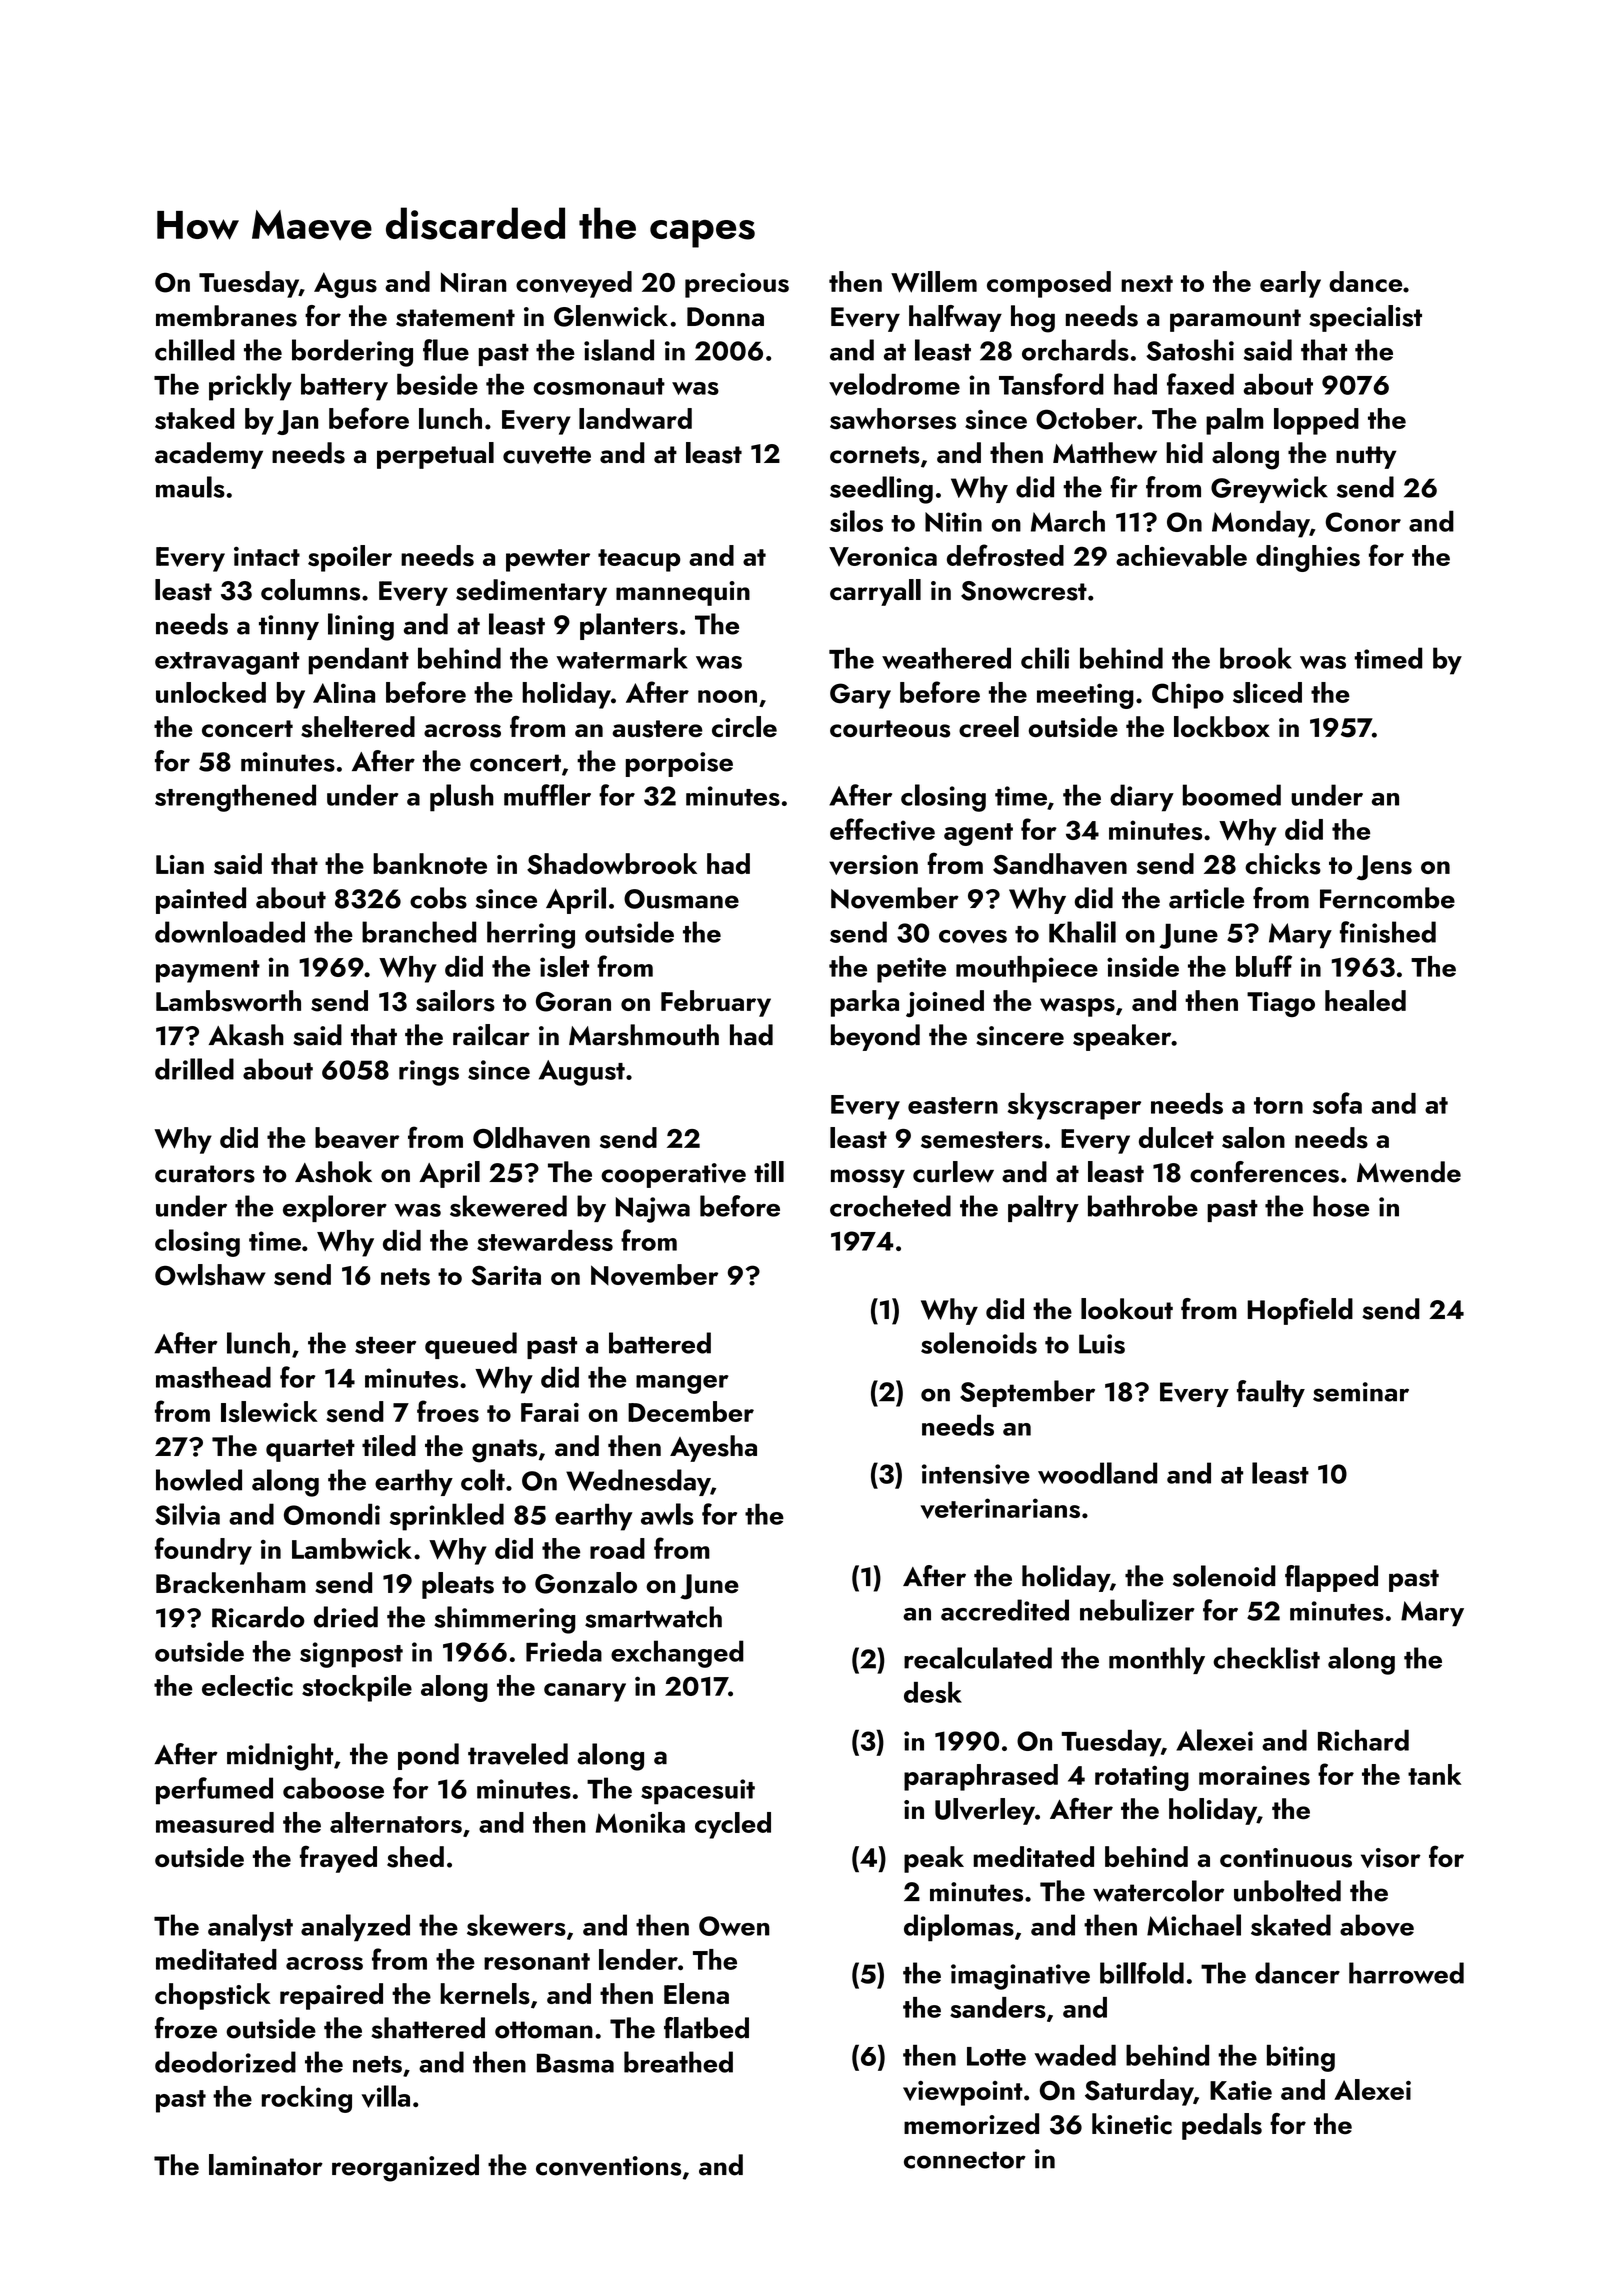  What do you see at coordinates (1281, 1004) in the image?
I see `Tiago` at bounding box center [1281, 1004].
